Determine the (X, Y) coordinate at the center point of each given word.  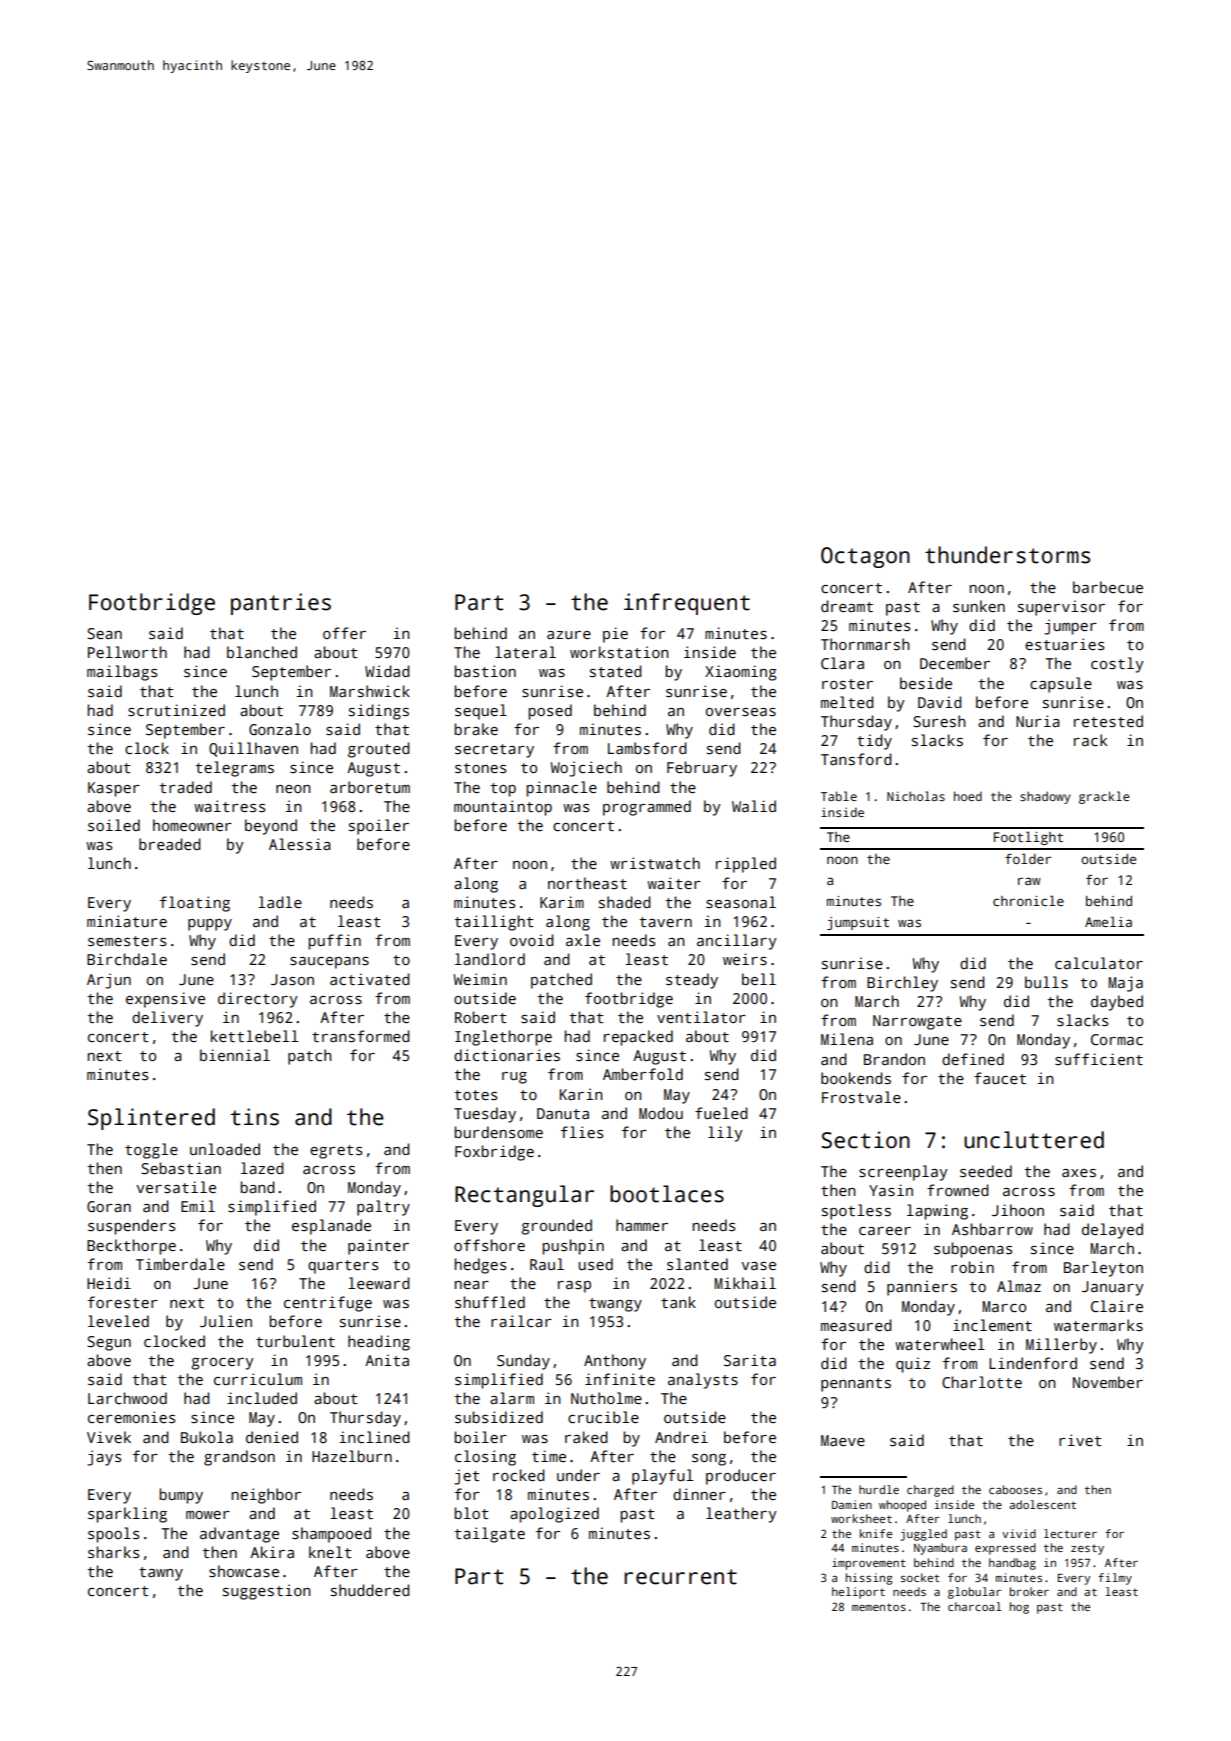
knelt (330, 1552)
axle (583, 940)
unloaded (225, 1149)
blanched (262, 652)
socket (920, 1577)
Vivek (109, 1437)
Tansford (856, 759)
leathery (741, 1515)
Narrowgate (917, 1022)
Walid (754, 806)
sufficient (1099, 1059)
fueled (721, 1113)
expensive (165, 1000)
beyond (271, 827)
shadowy (1045, 797)
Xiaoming (741, 673)
